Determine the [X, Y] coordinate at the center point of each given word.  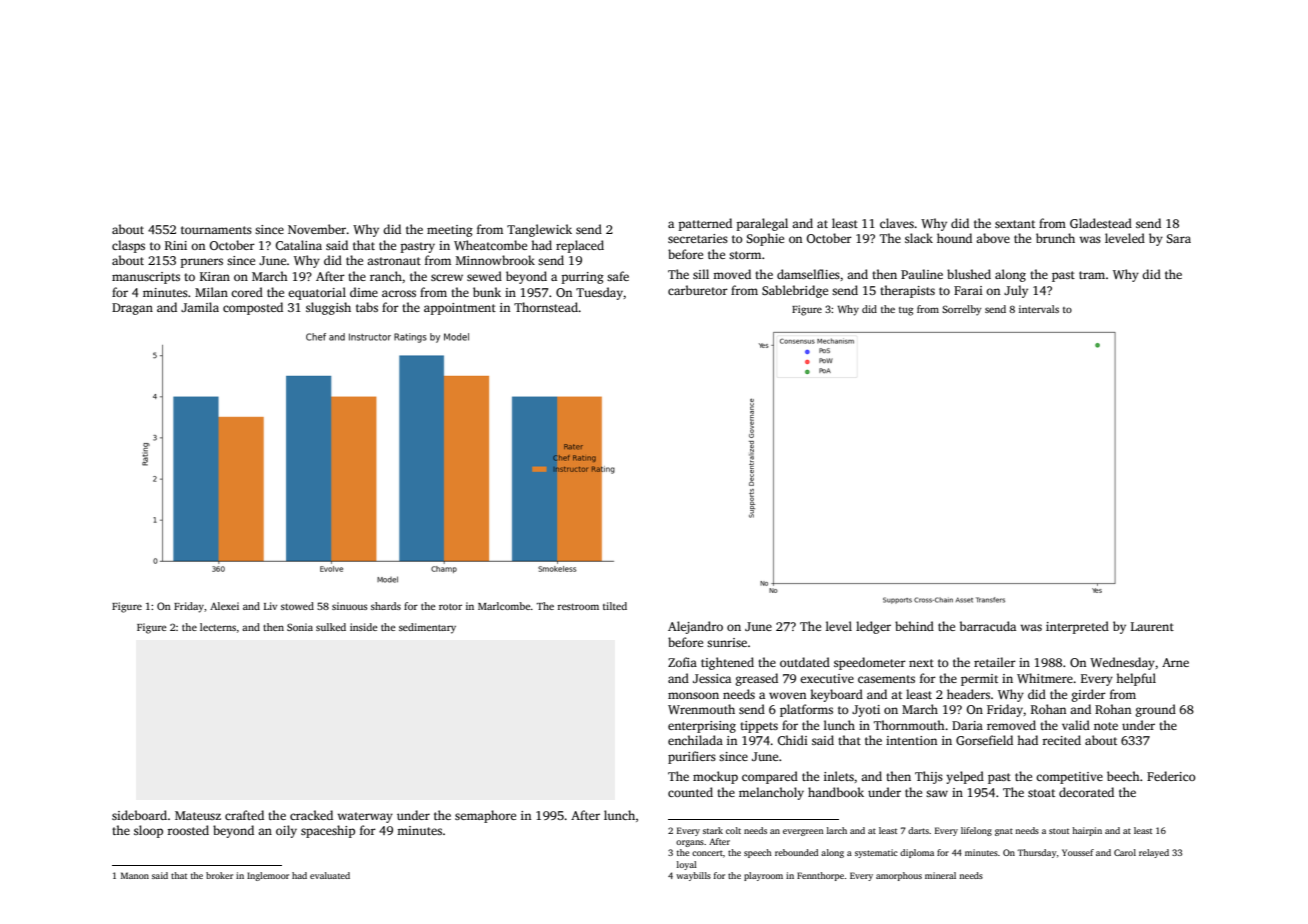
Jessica [712, 678]
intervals [1039, 309]
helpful [1136, 679]
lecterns [218, 627]
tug [906, 311]
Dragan [132, 309]
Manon [135, 875]
